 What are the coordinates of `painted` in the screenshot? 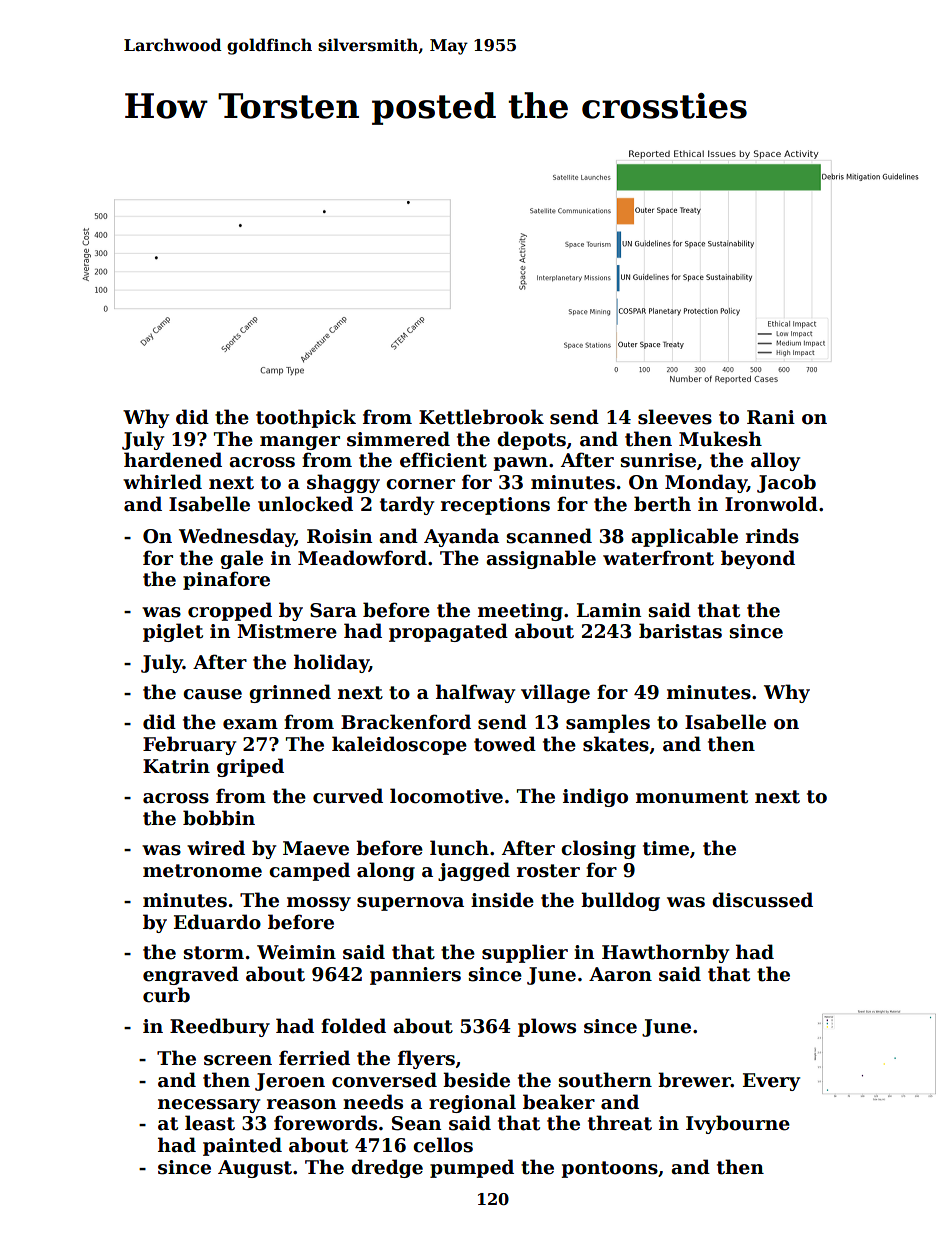 It's located at (242, 1146).
